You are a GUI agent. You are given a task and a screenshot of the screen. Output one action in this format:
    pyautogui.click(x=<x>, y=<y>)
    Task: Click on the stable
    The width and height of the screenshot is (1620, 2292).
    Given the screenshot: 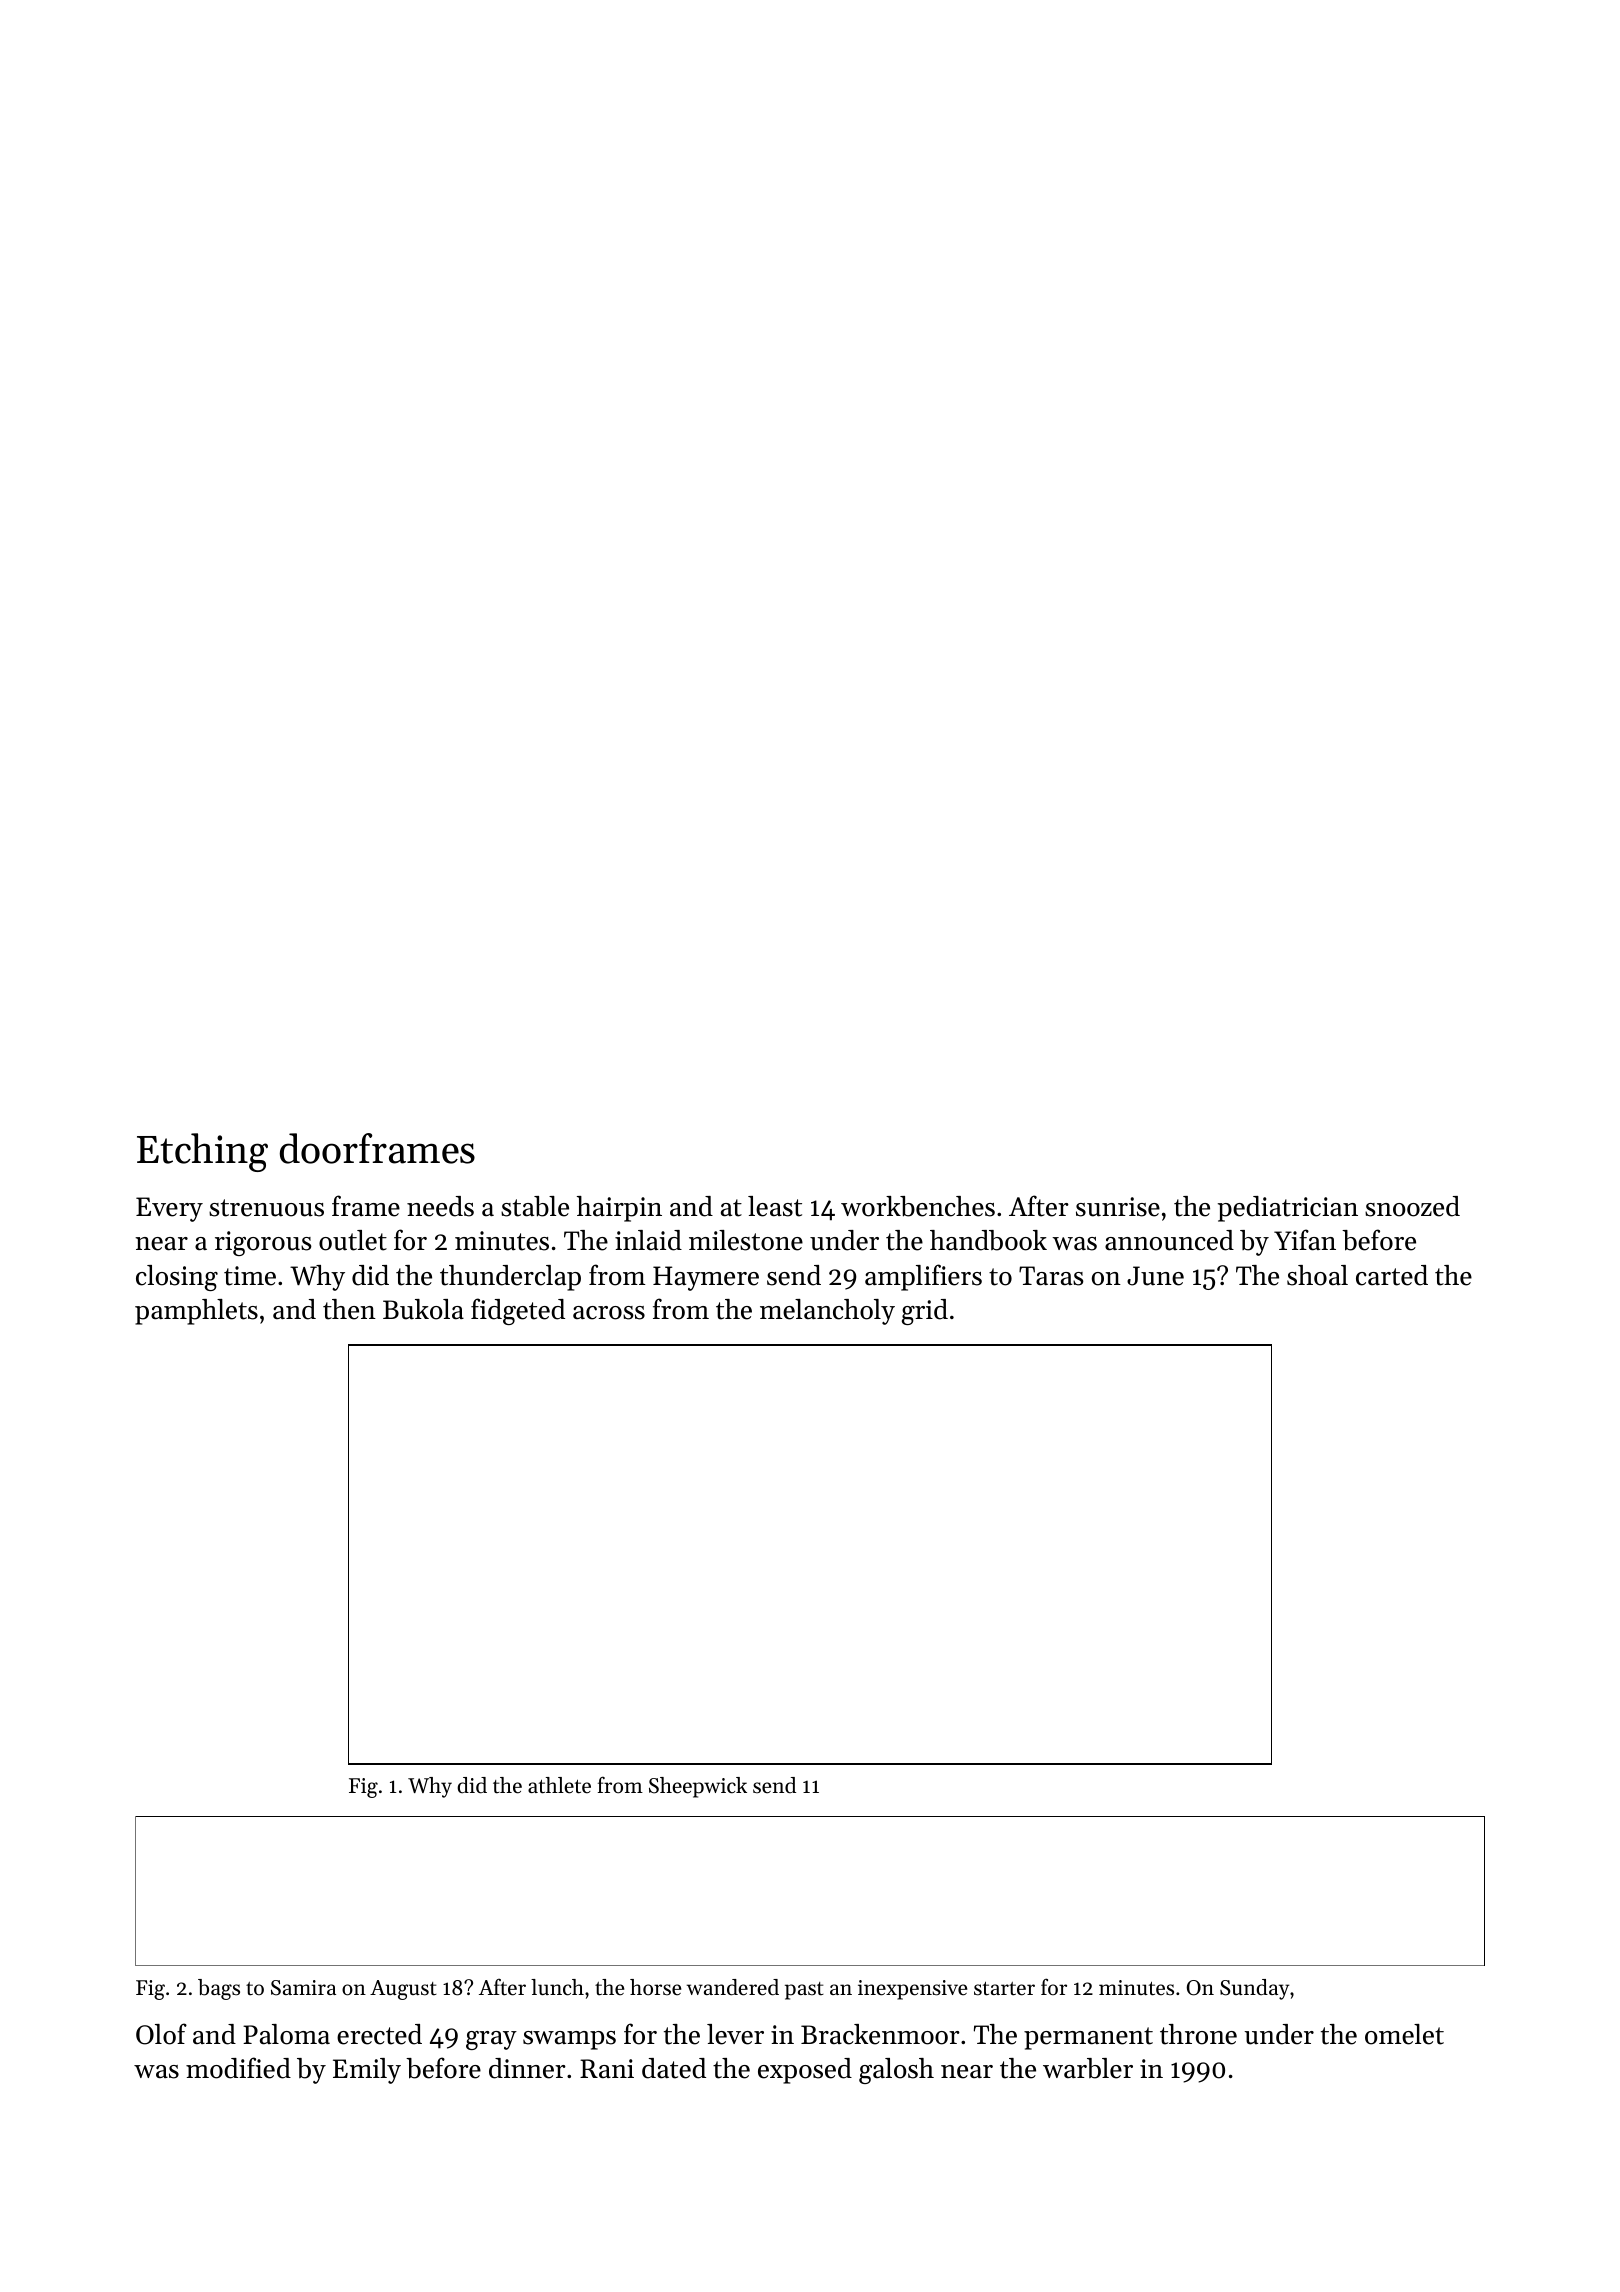 What is the action you would take?
    pyautogui.click(x=535, y=1206)
